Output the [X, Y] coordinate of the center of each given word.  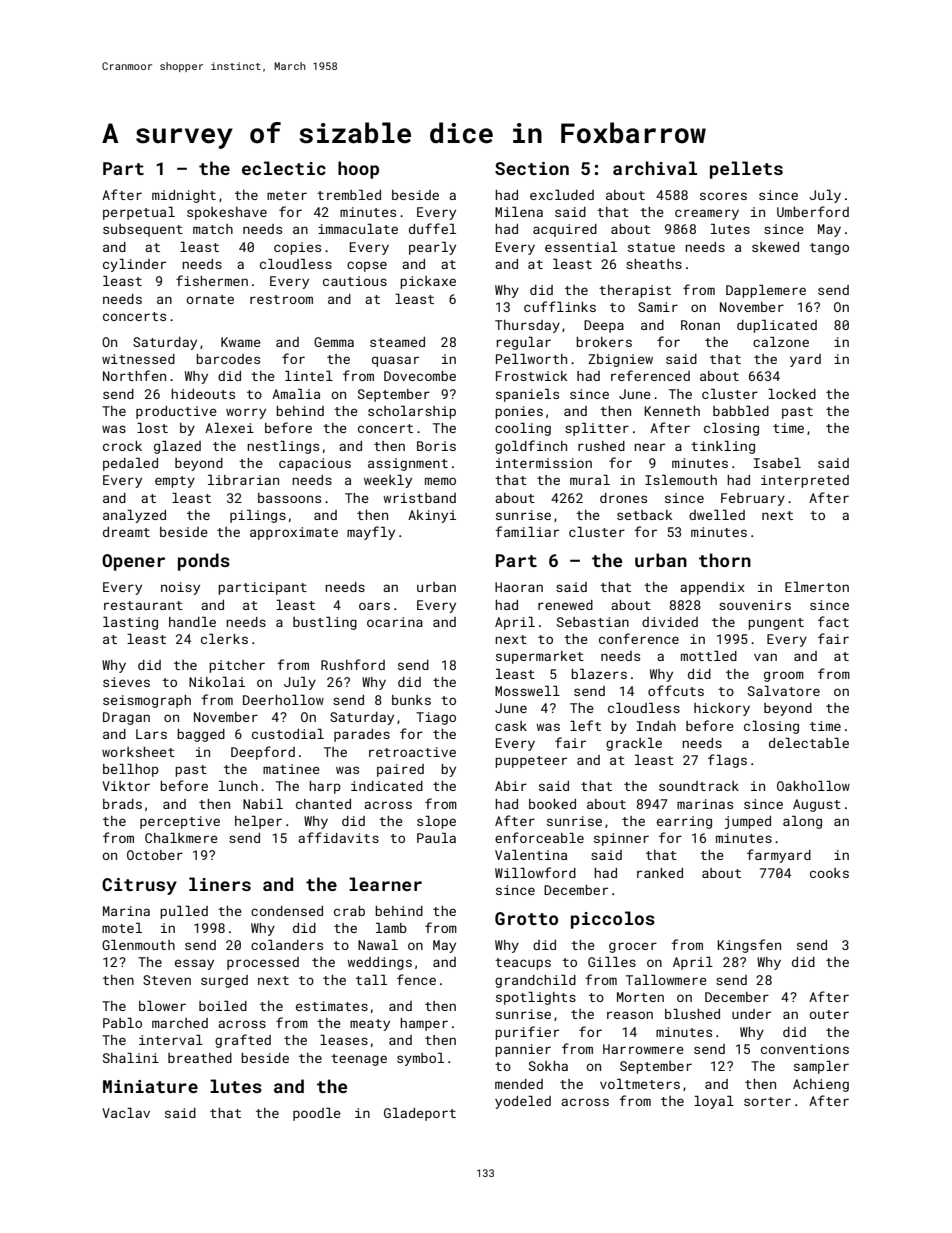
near [649, 447]
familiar [527, 531]
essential [581, 247]
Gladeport [420, 1114]
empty [175, 482]
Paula [436, 838]
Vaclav [126, 1113]
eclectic [284, 168]
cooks [829, 873]
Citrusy [139, 886]
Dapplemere [766, 291]
